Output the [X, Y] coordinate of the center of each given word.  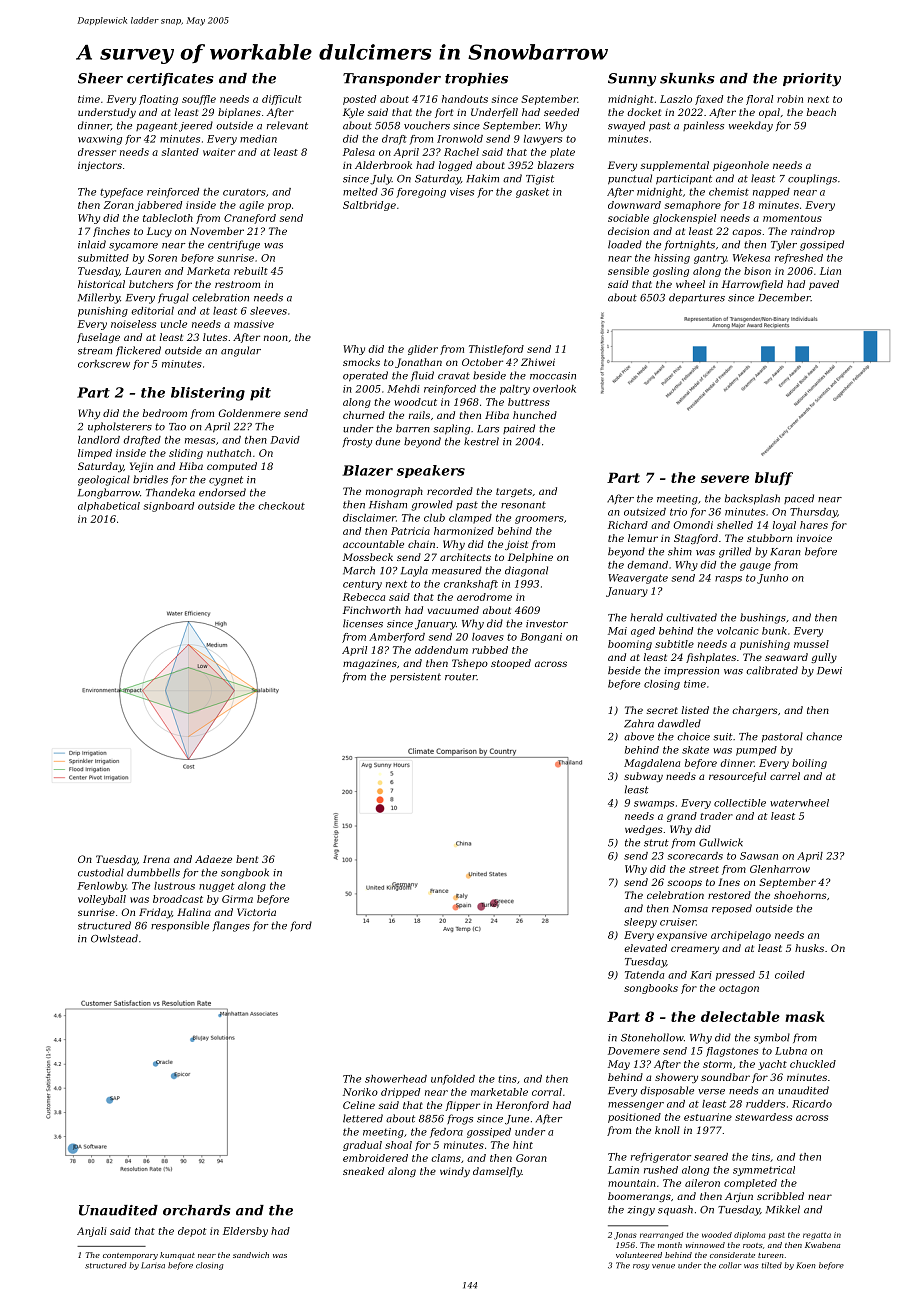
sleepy [640, 923]
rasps [728, 580]
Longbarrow [109, 493]
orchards [197, 1210]
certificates [170, 79]
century [362, 585]
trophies [476, 79]
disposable [667, 1091]
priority [812, 80]
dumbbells [153, 872]
